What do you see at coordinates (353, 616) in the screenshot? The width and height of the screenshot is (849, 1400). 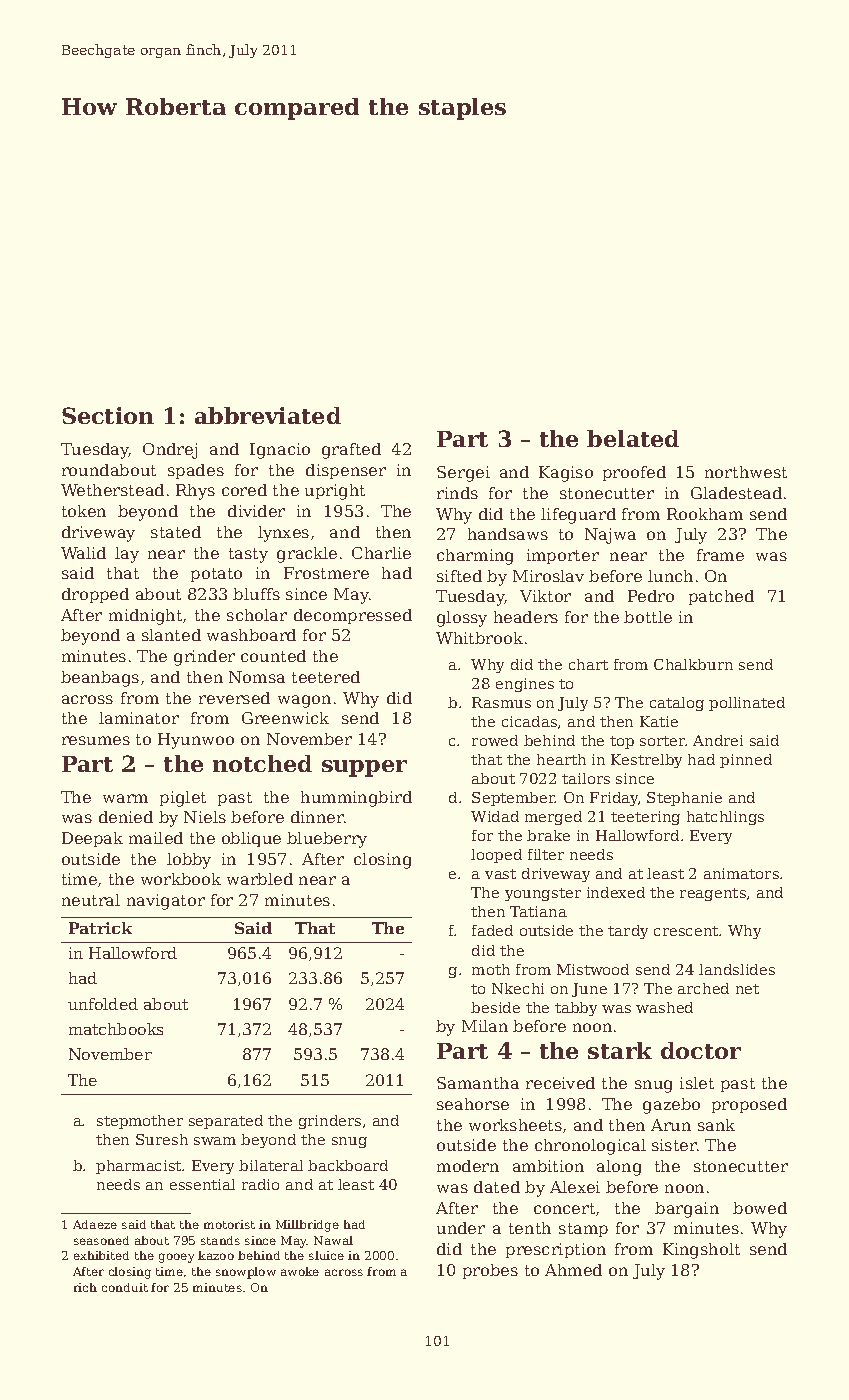 I see `decompressed` at bounding box center [353, 616].
